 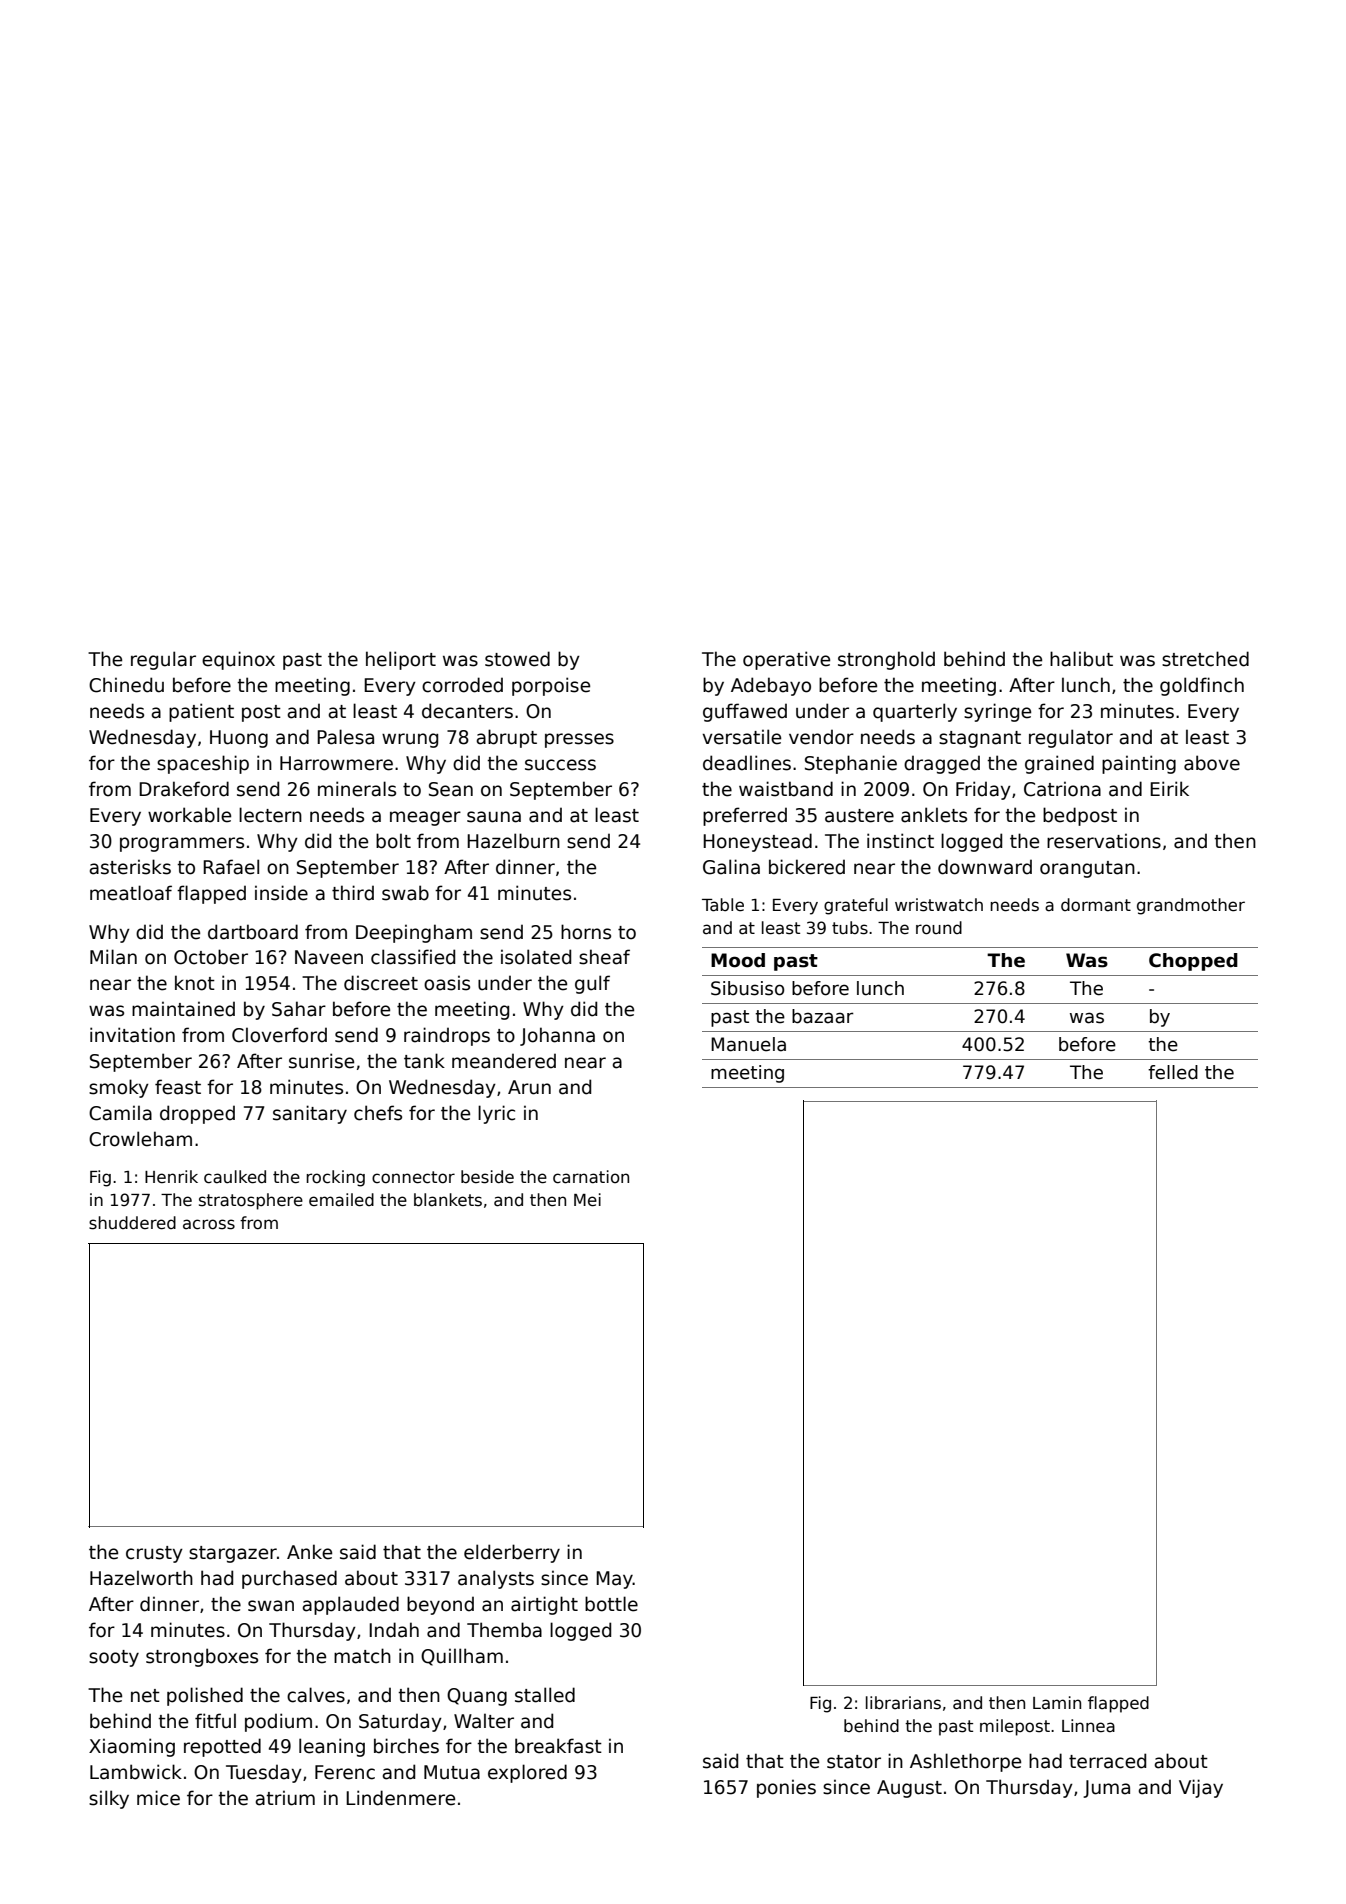 What do you see at coordinates (527, 1773) in the document?
I see `explored` at bounding box center [527, 1773].
